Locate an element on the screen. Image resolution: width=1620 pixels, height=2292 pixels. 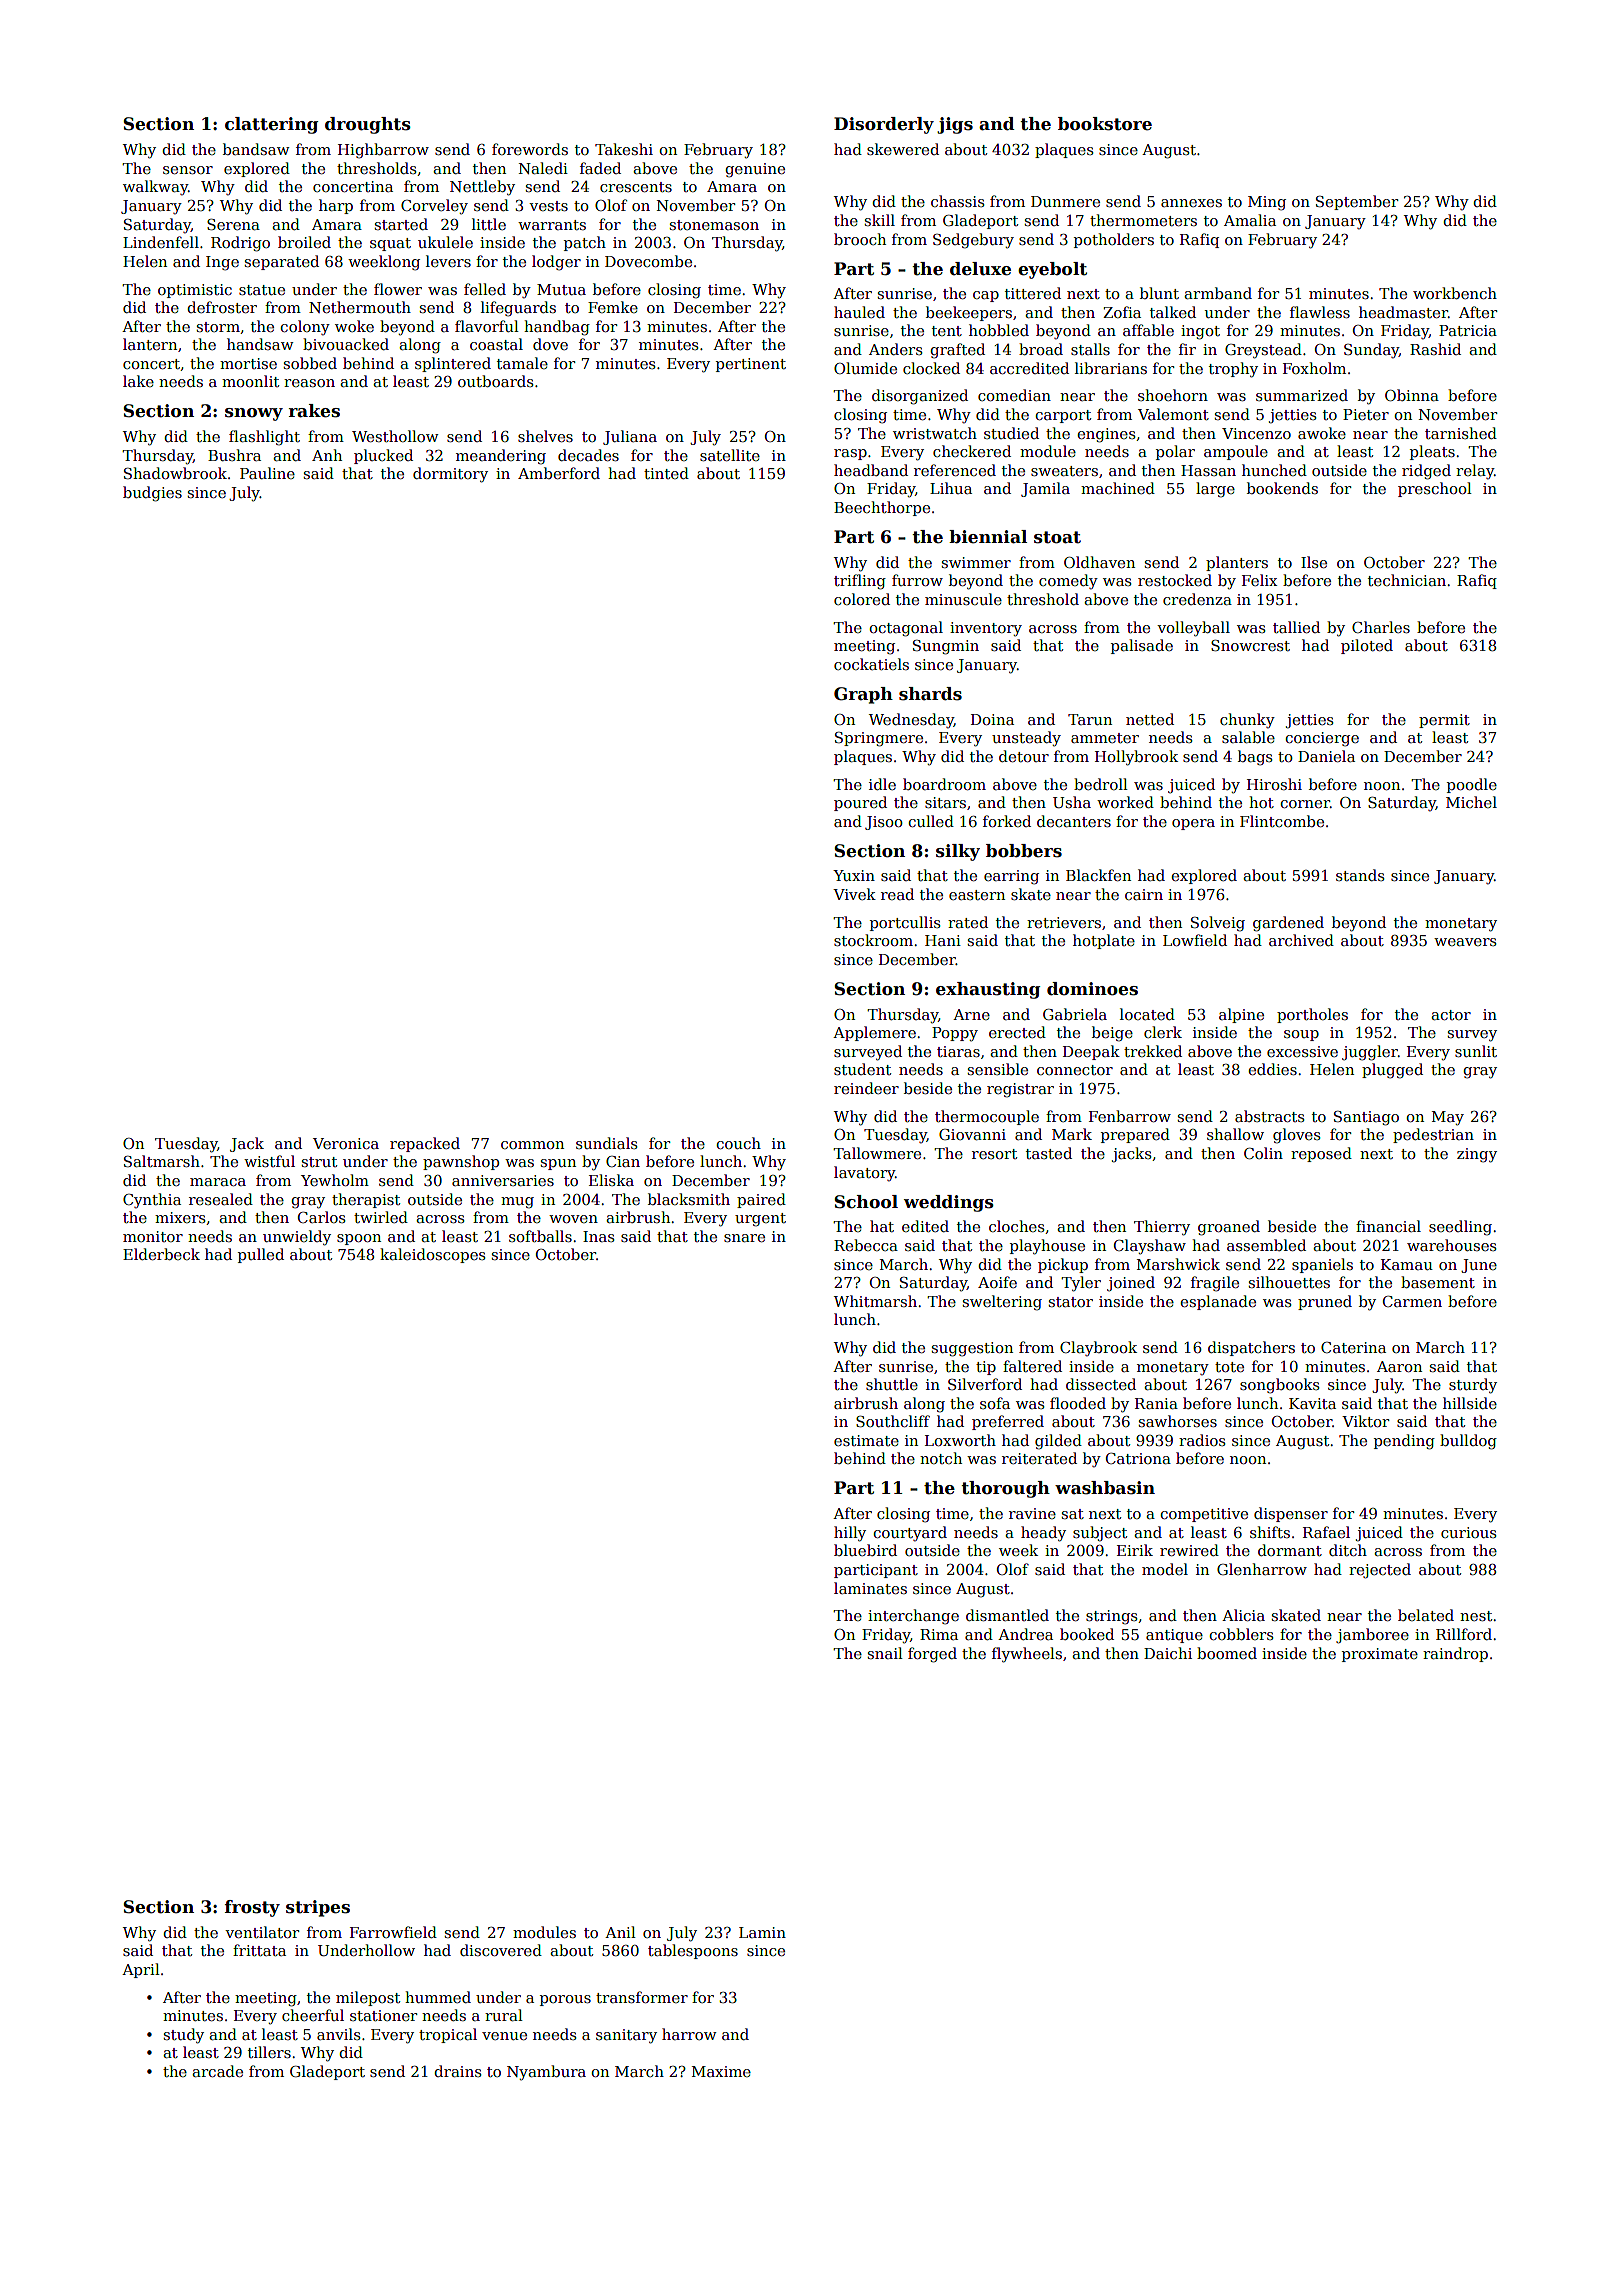
dormitory is located at coordinates (450, 475).
